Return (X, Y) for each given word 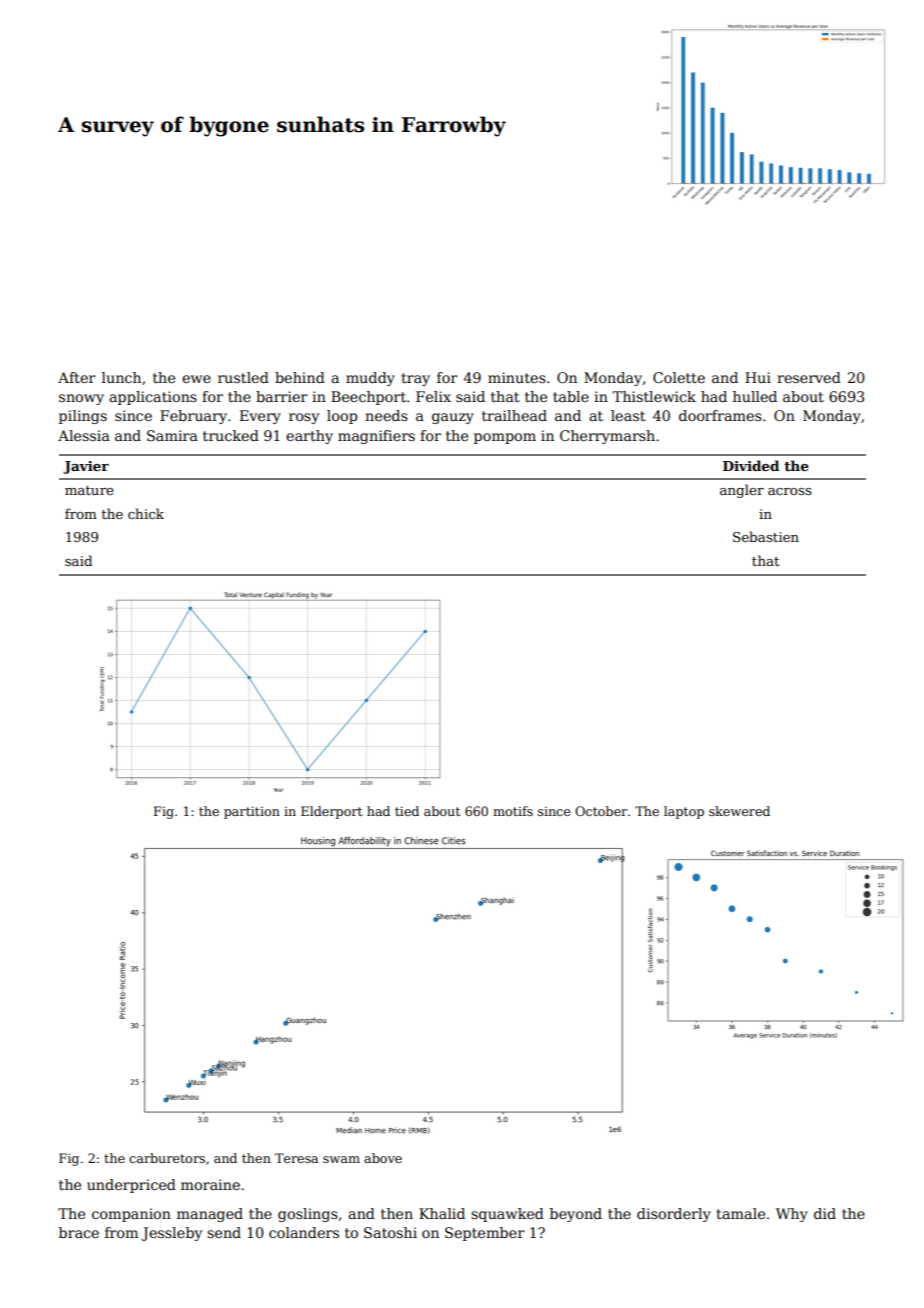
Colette (679, 377)
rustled (243, 377)
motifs (513, 811)
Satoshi (390, 1232)
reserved (809, 377)
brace (79, 1232)
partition (252, 812)
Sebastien (766, 536)
